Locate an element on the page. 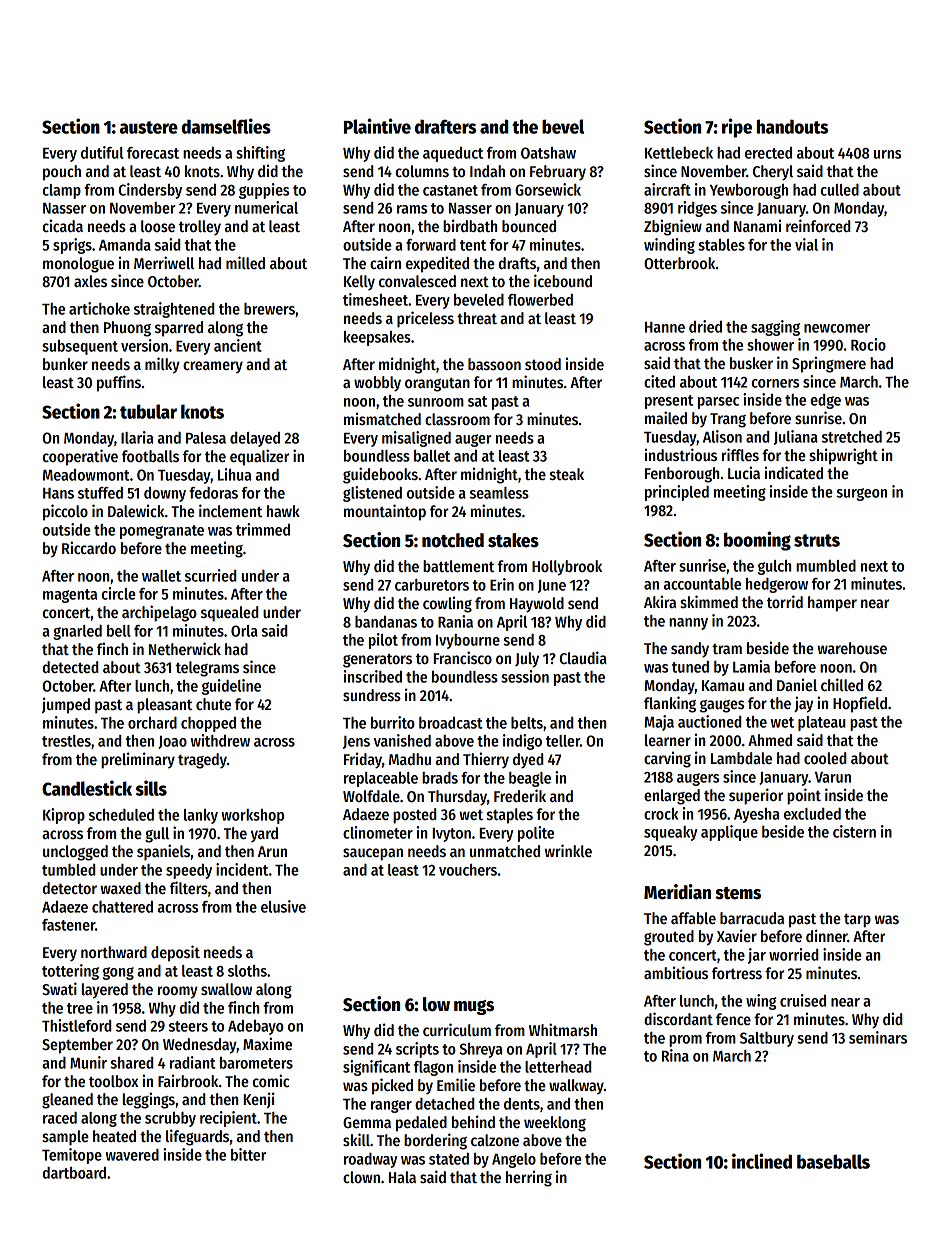 Image resolution: width=952 pixels, height=1233 pixels. fastener is located at coordinates (68, 925).
